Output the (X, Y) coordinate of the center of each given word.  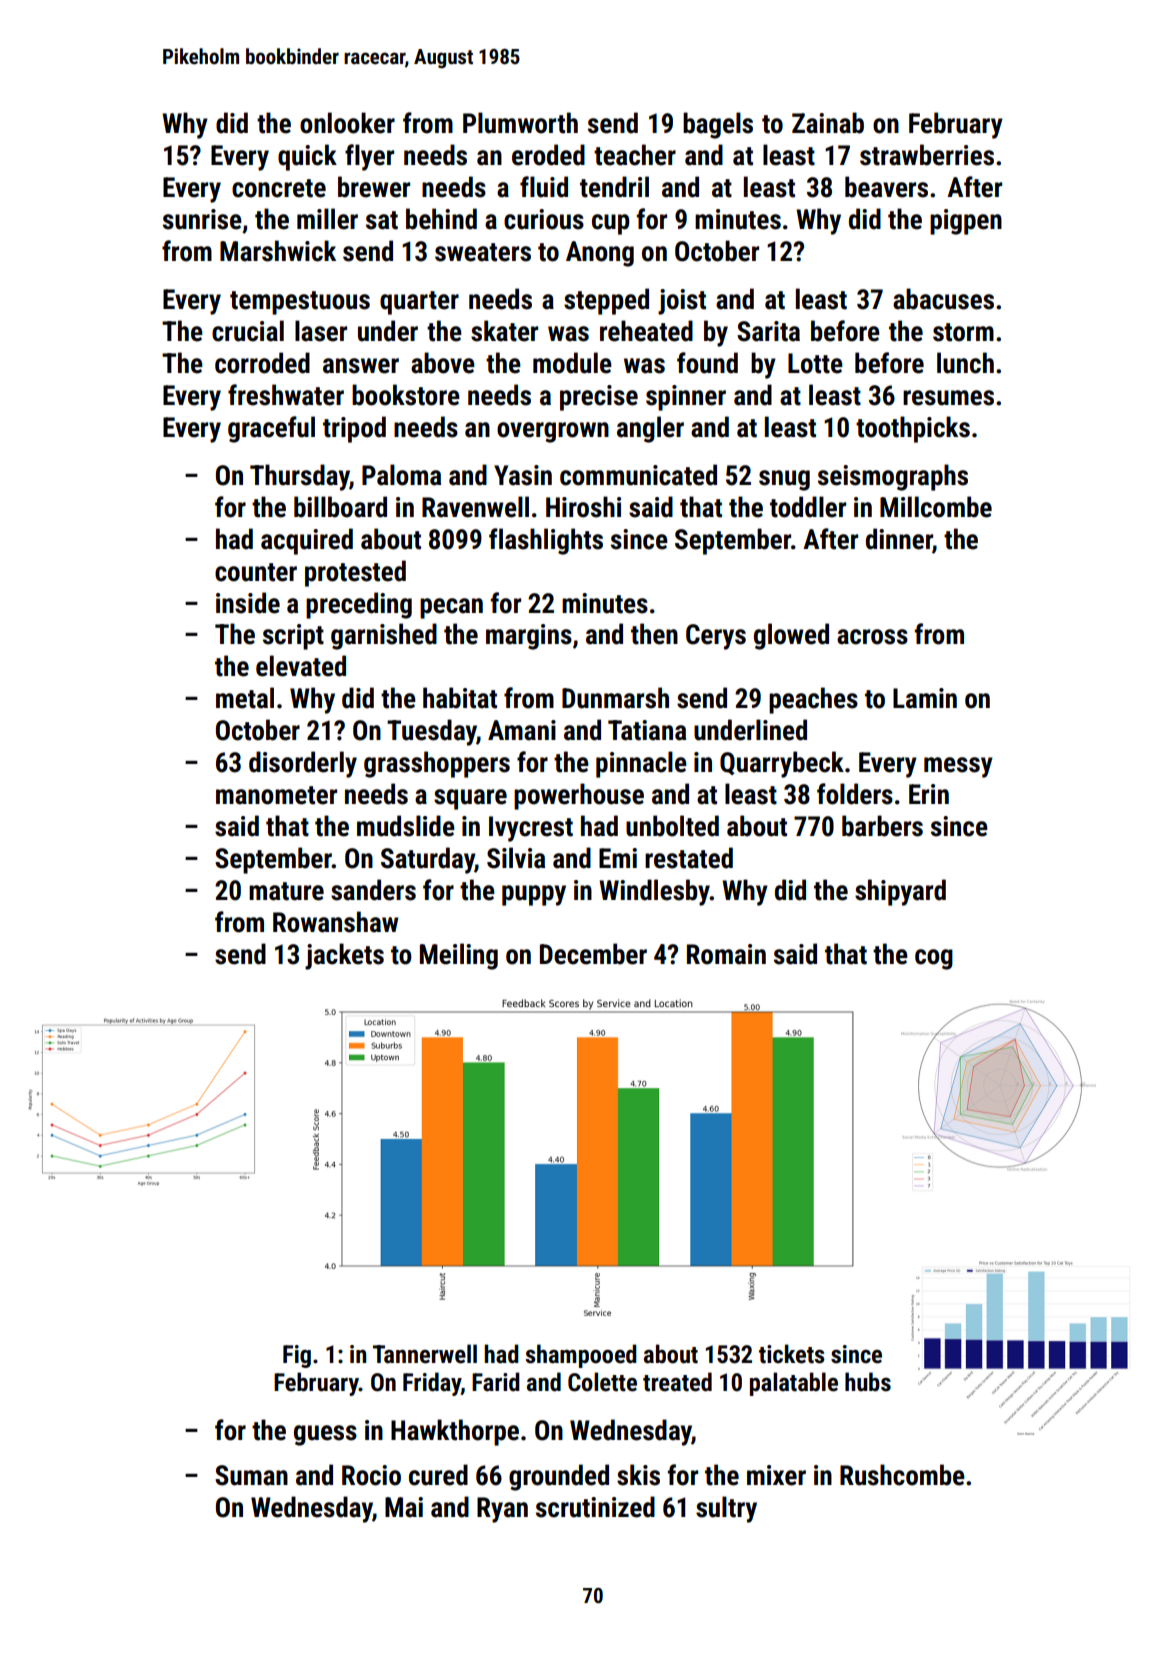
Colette (602, 1382)
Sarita (768, 331)
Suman (251, 1475)
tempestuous (300, 303)
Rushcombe (902, 1475)
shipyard (900, 892)
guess (325, 1435)
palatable (794, 1384)
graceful (271, 429)
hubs (868, 1382)
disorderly (303, 764)
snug (784, 480)
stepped (606, 301)
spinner (686, 398)
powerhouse (579, 796)
